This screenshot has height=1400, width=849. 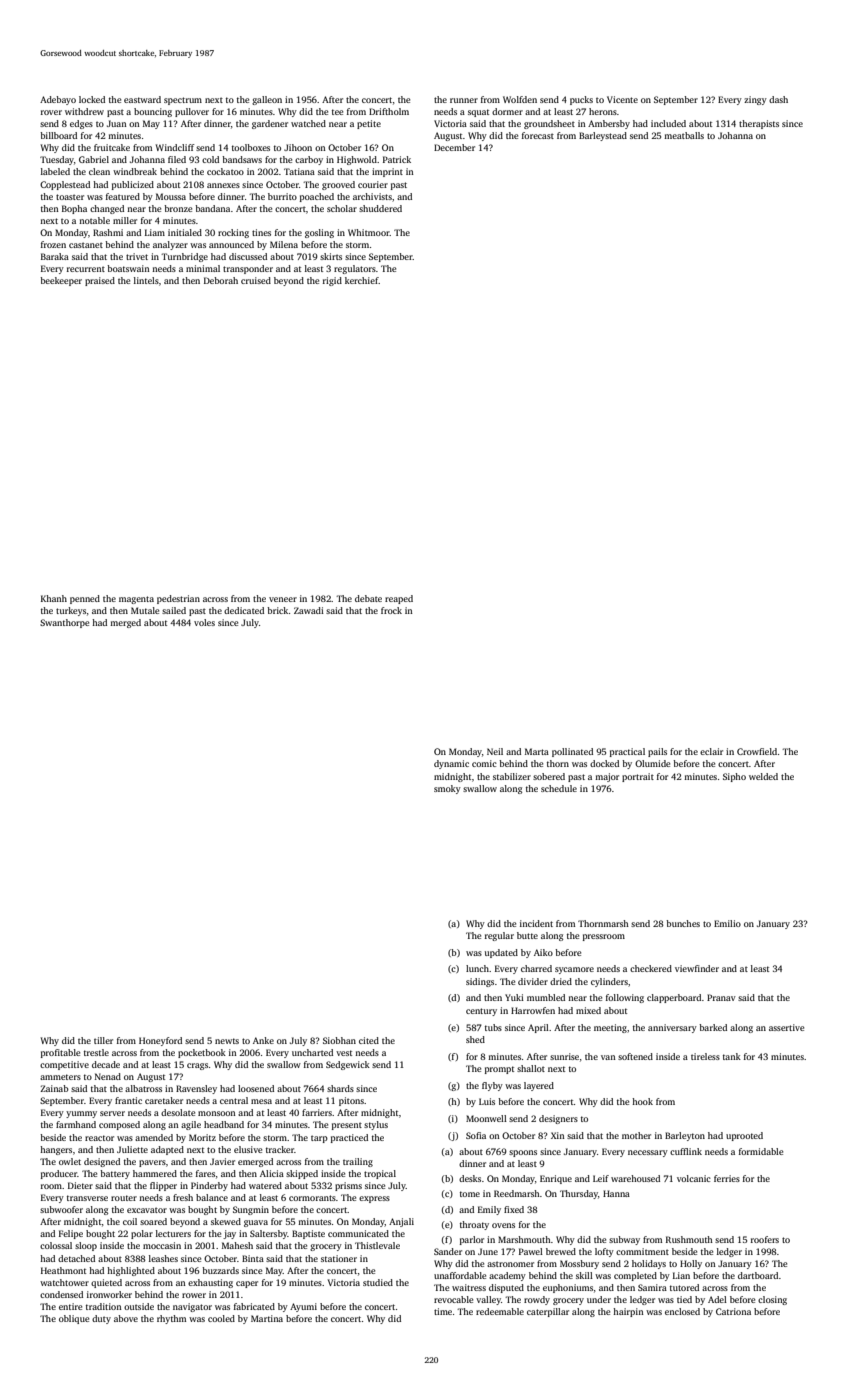 What do you see at coordinates (312, 1198) in the screenshot?
I see `cormorants` at bounding box center [312, 1198].
